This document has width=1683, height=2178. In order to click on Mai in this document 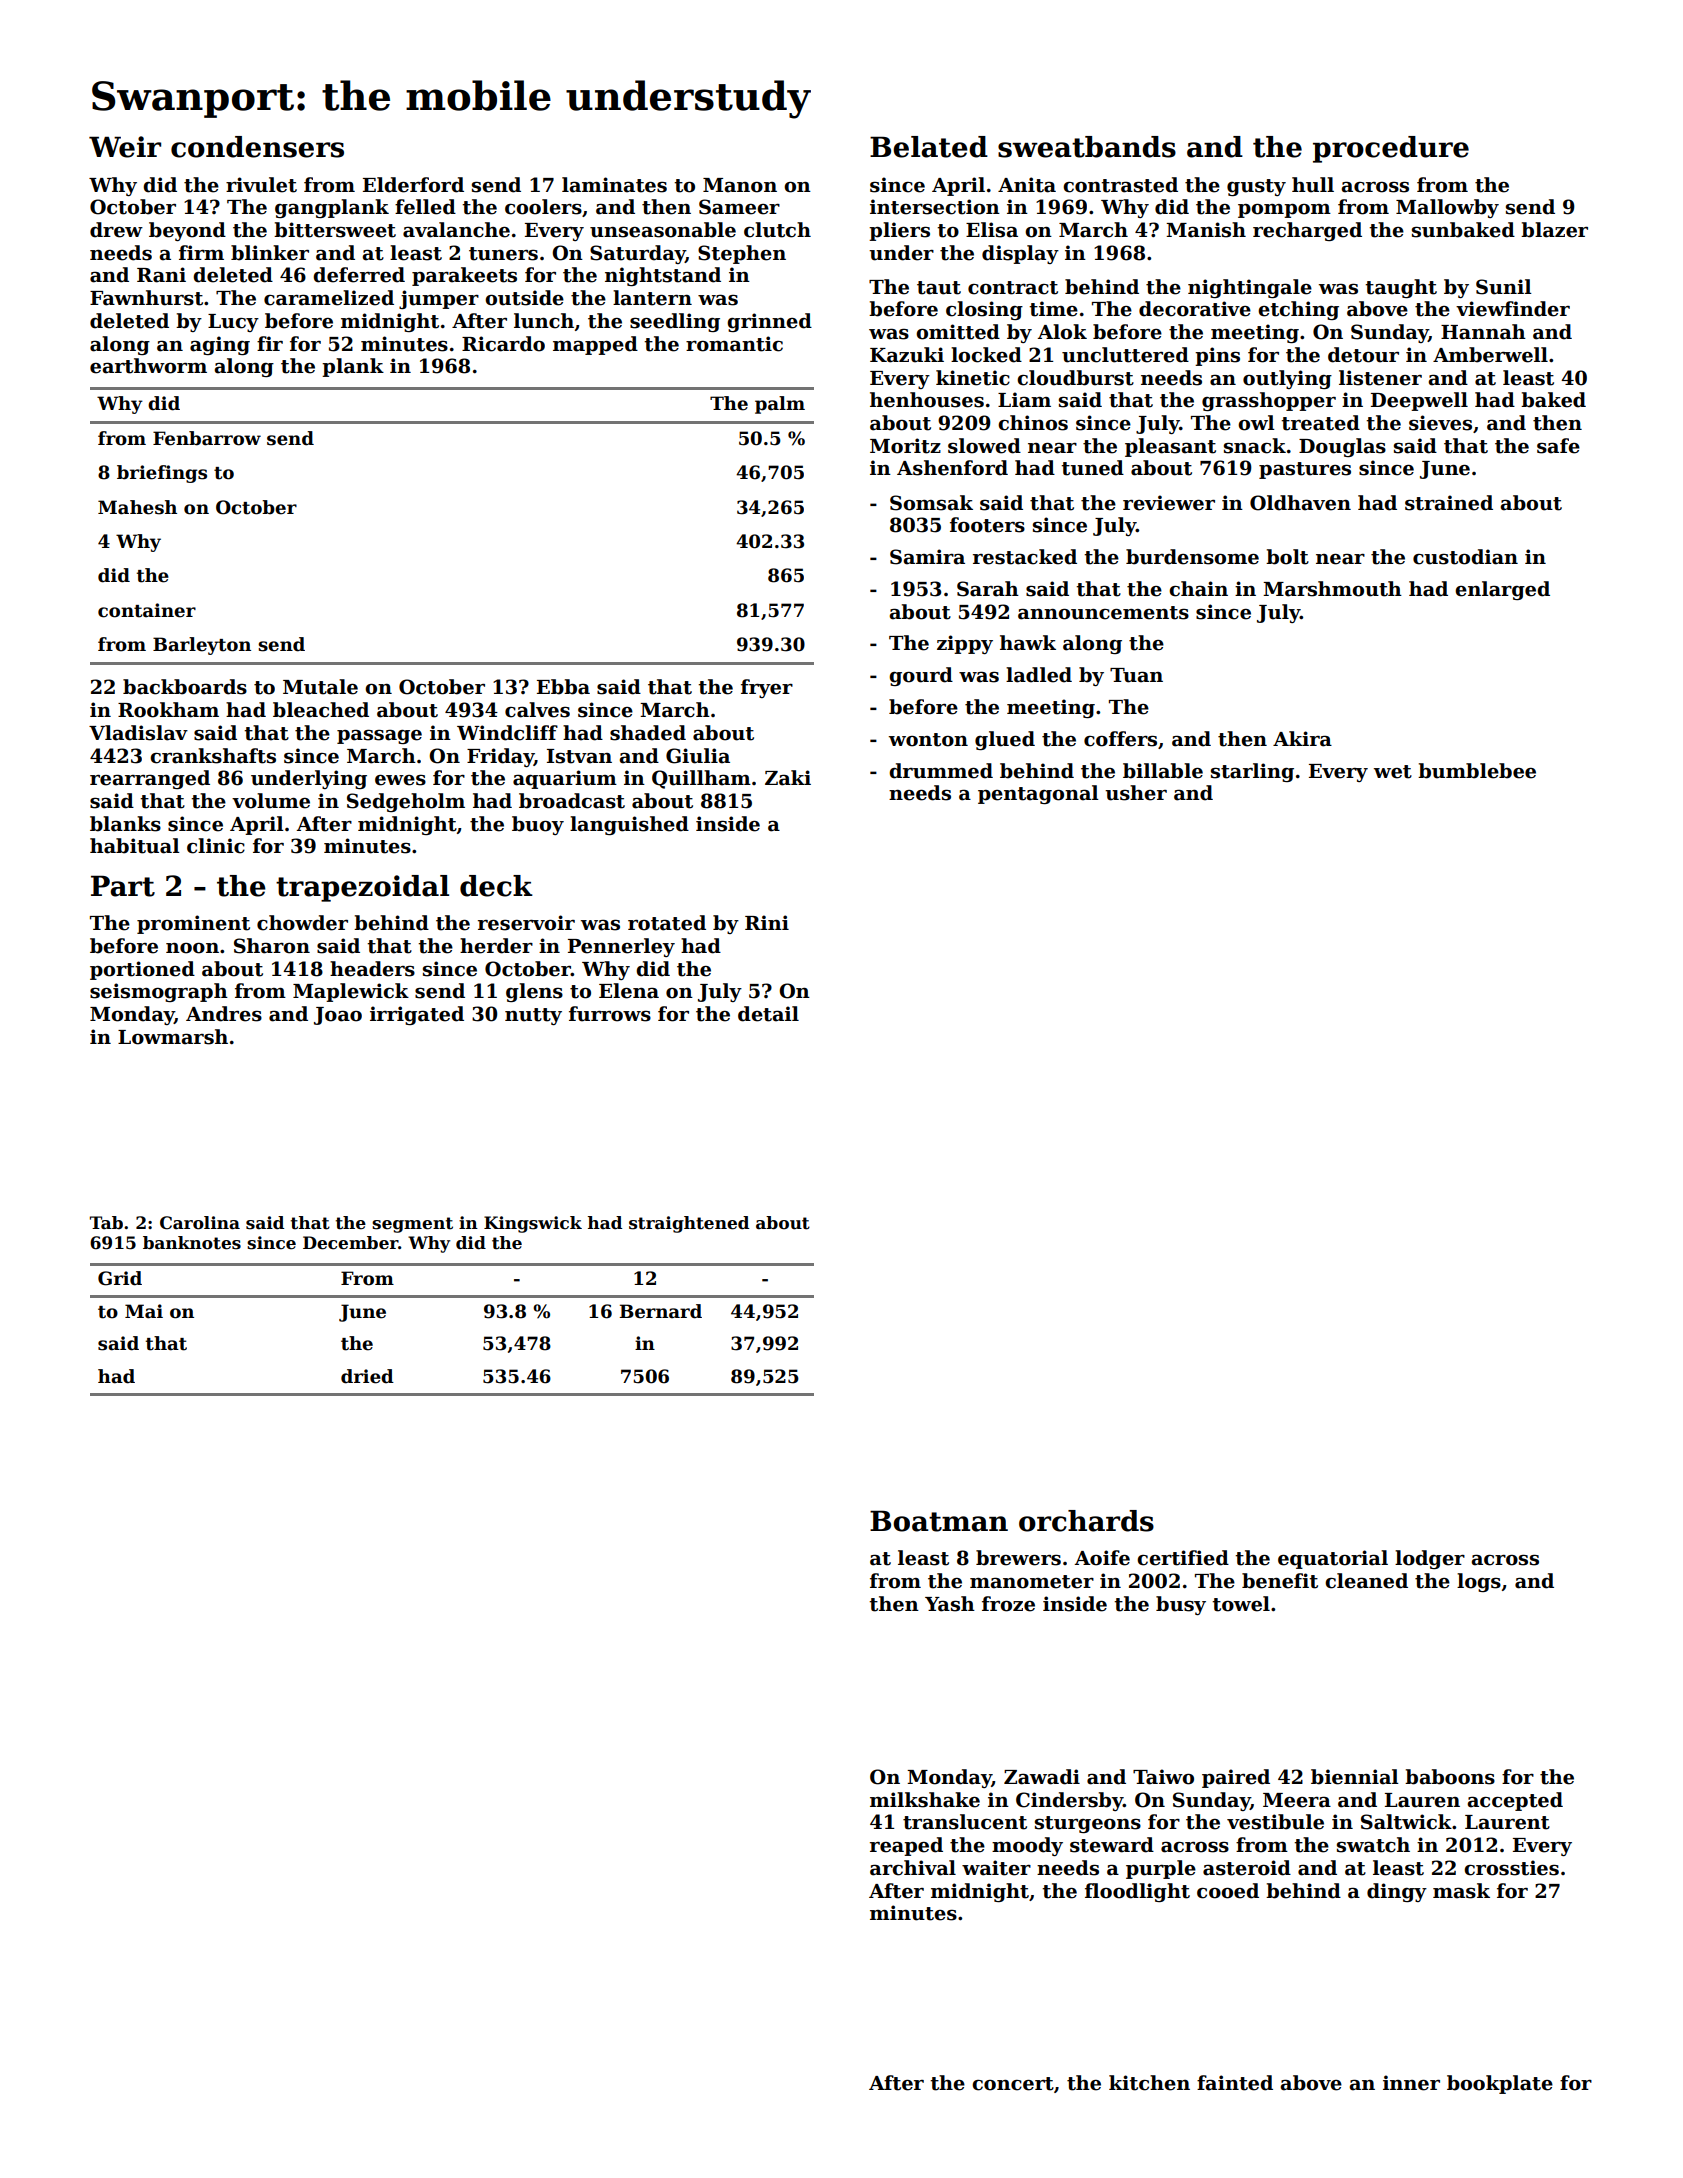, I will do `click(144, 1311)`.
